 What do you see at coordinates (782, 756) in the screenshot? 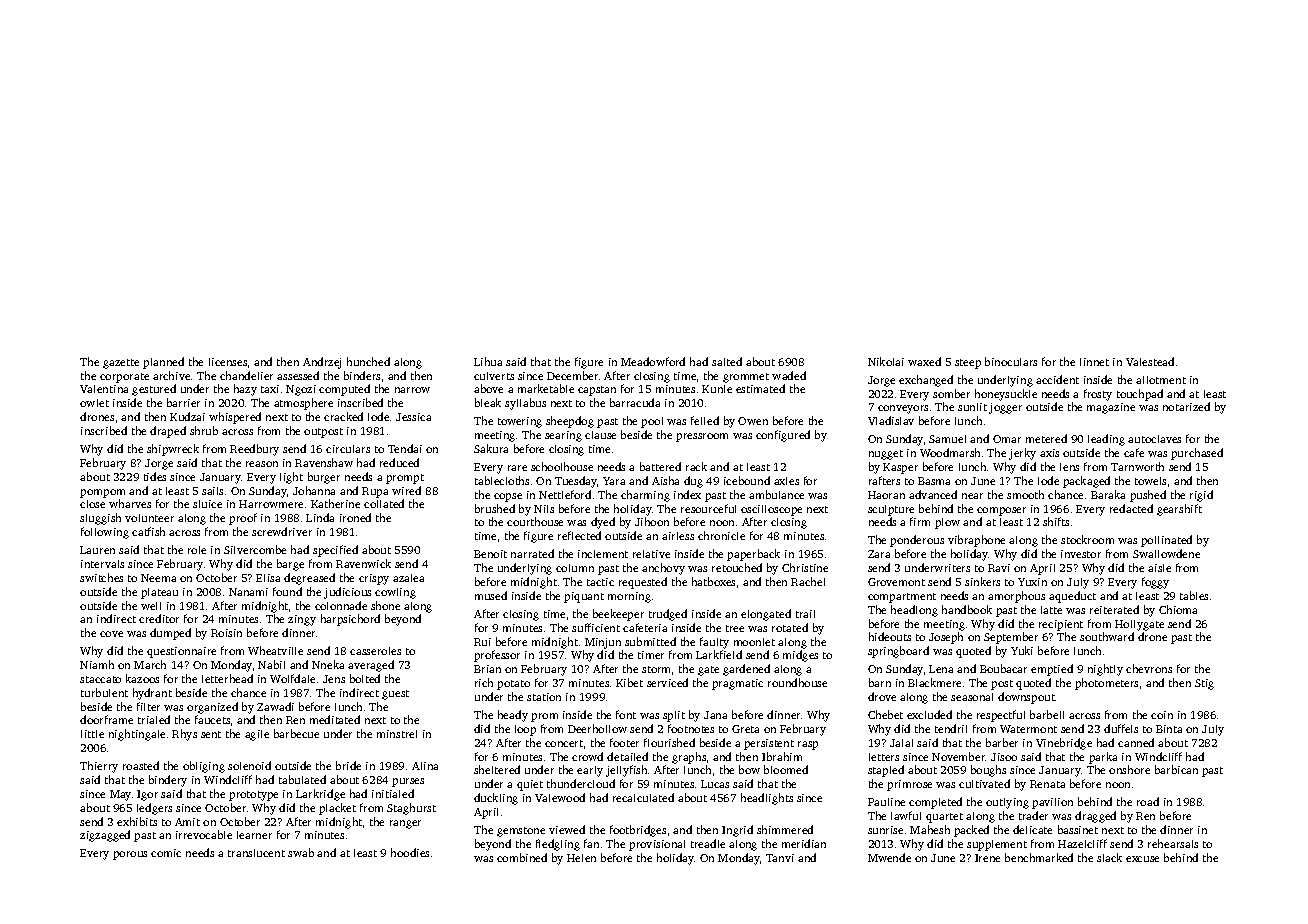
I see `Ibrahim` at bounding box center [782, 756].
